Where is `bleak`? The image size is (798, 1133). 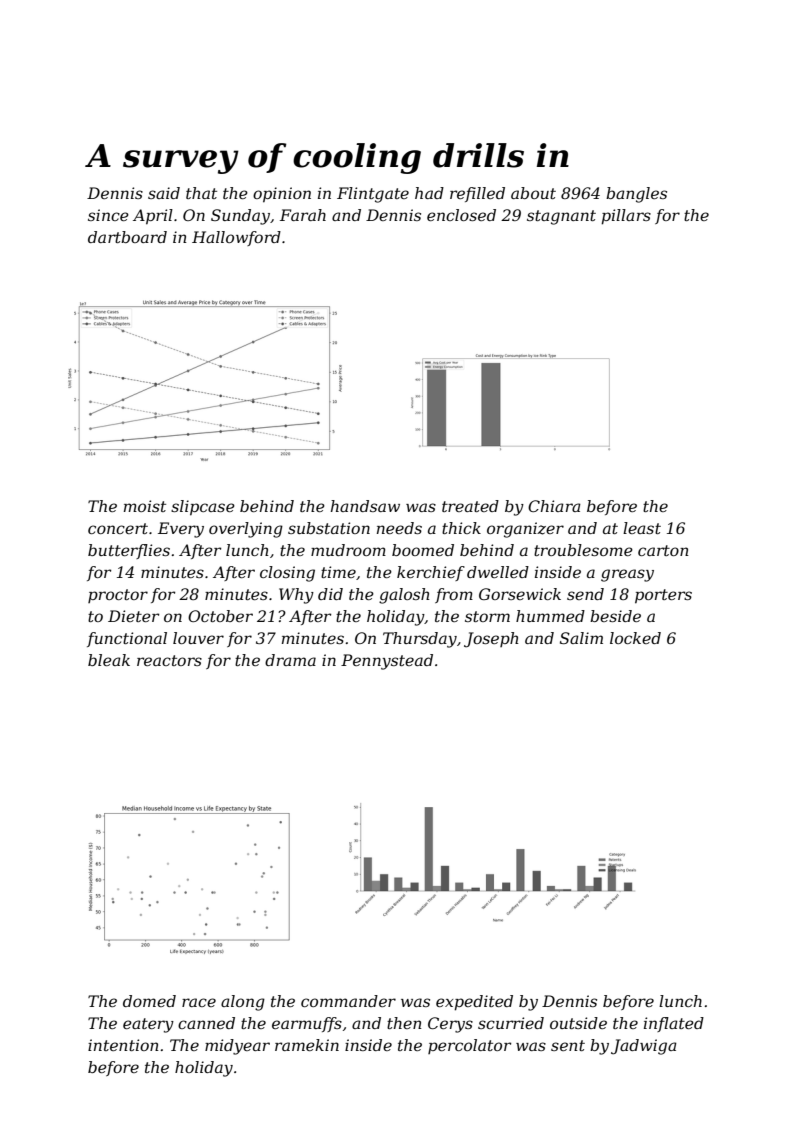
bleak is located at coordinates (109, 660).
